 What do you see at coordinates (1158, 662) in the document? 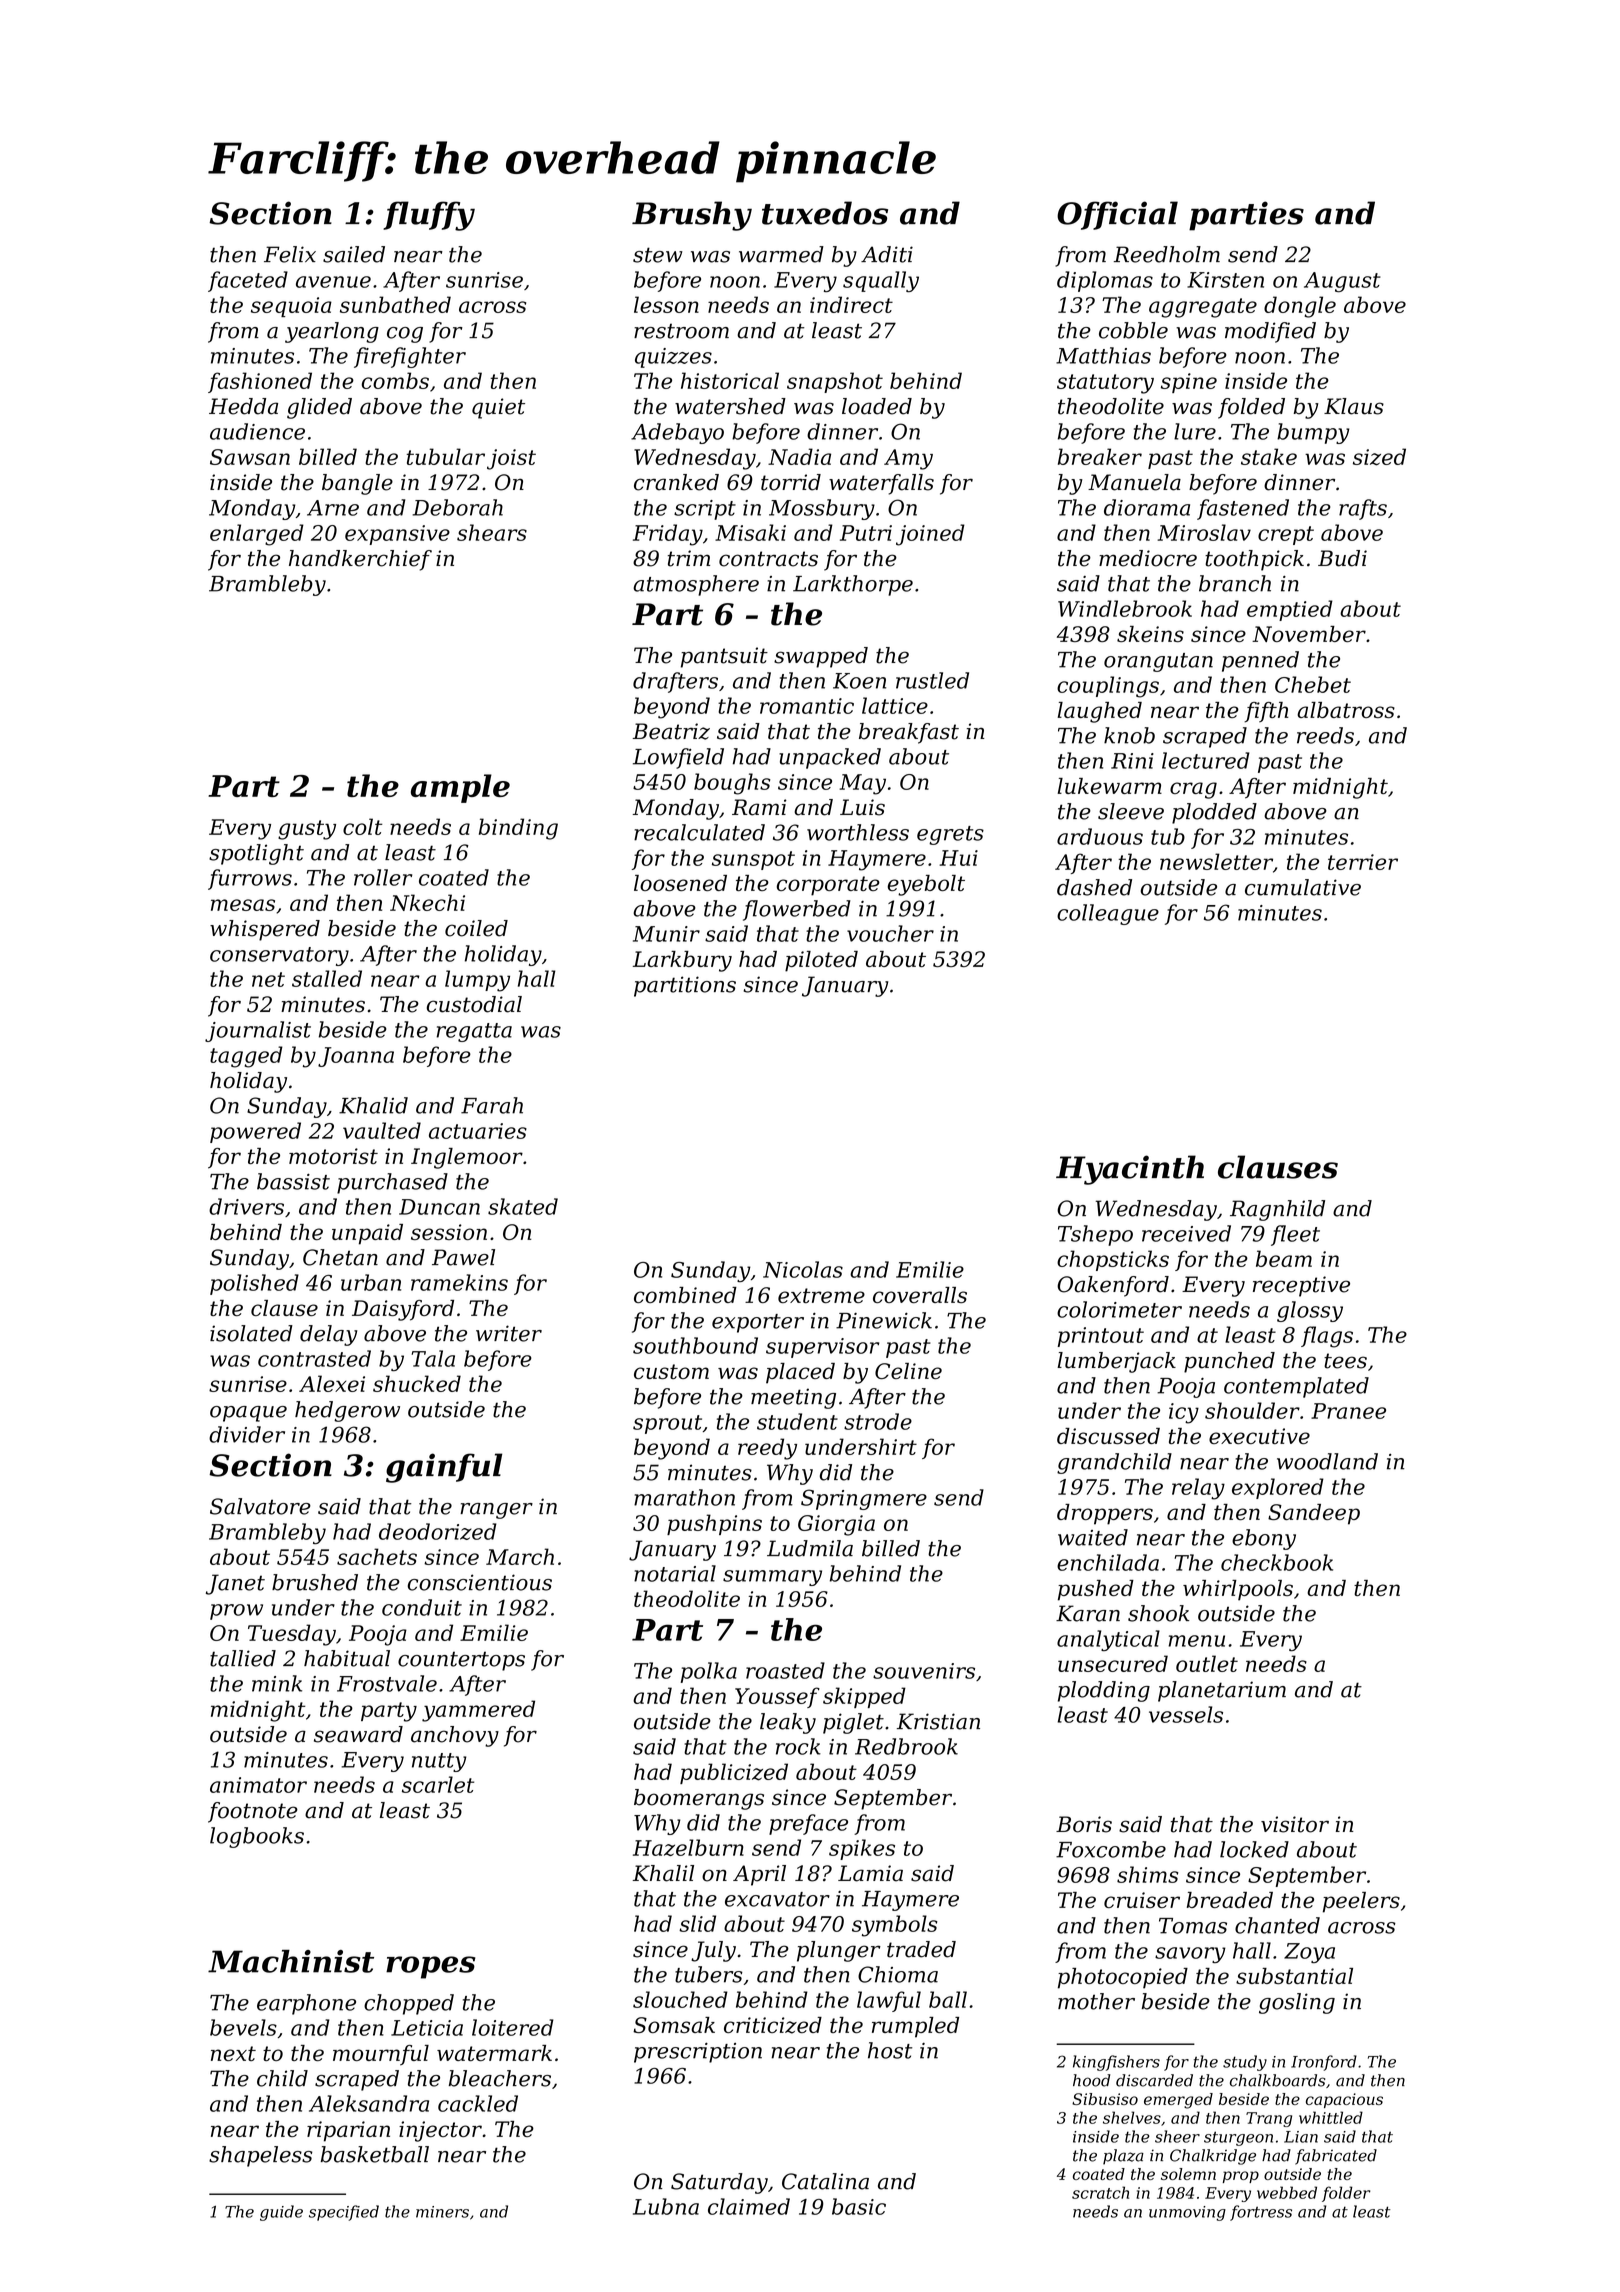
I see `orangutan` at bounding box center [1158, 662].
